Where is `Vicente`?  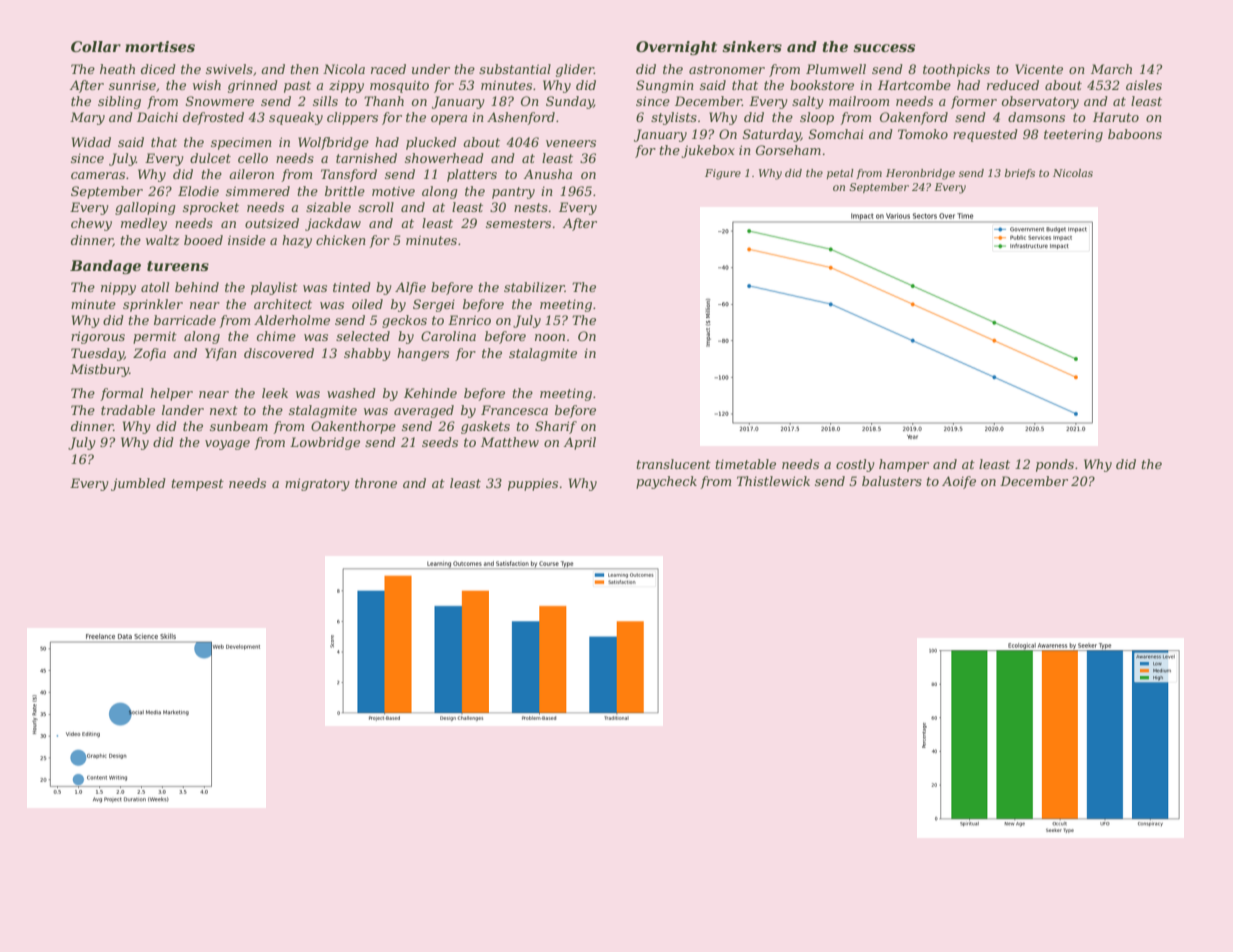
Vicente is located at coordinates (1039, 69).
